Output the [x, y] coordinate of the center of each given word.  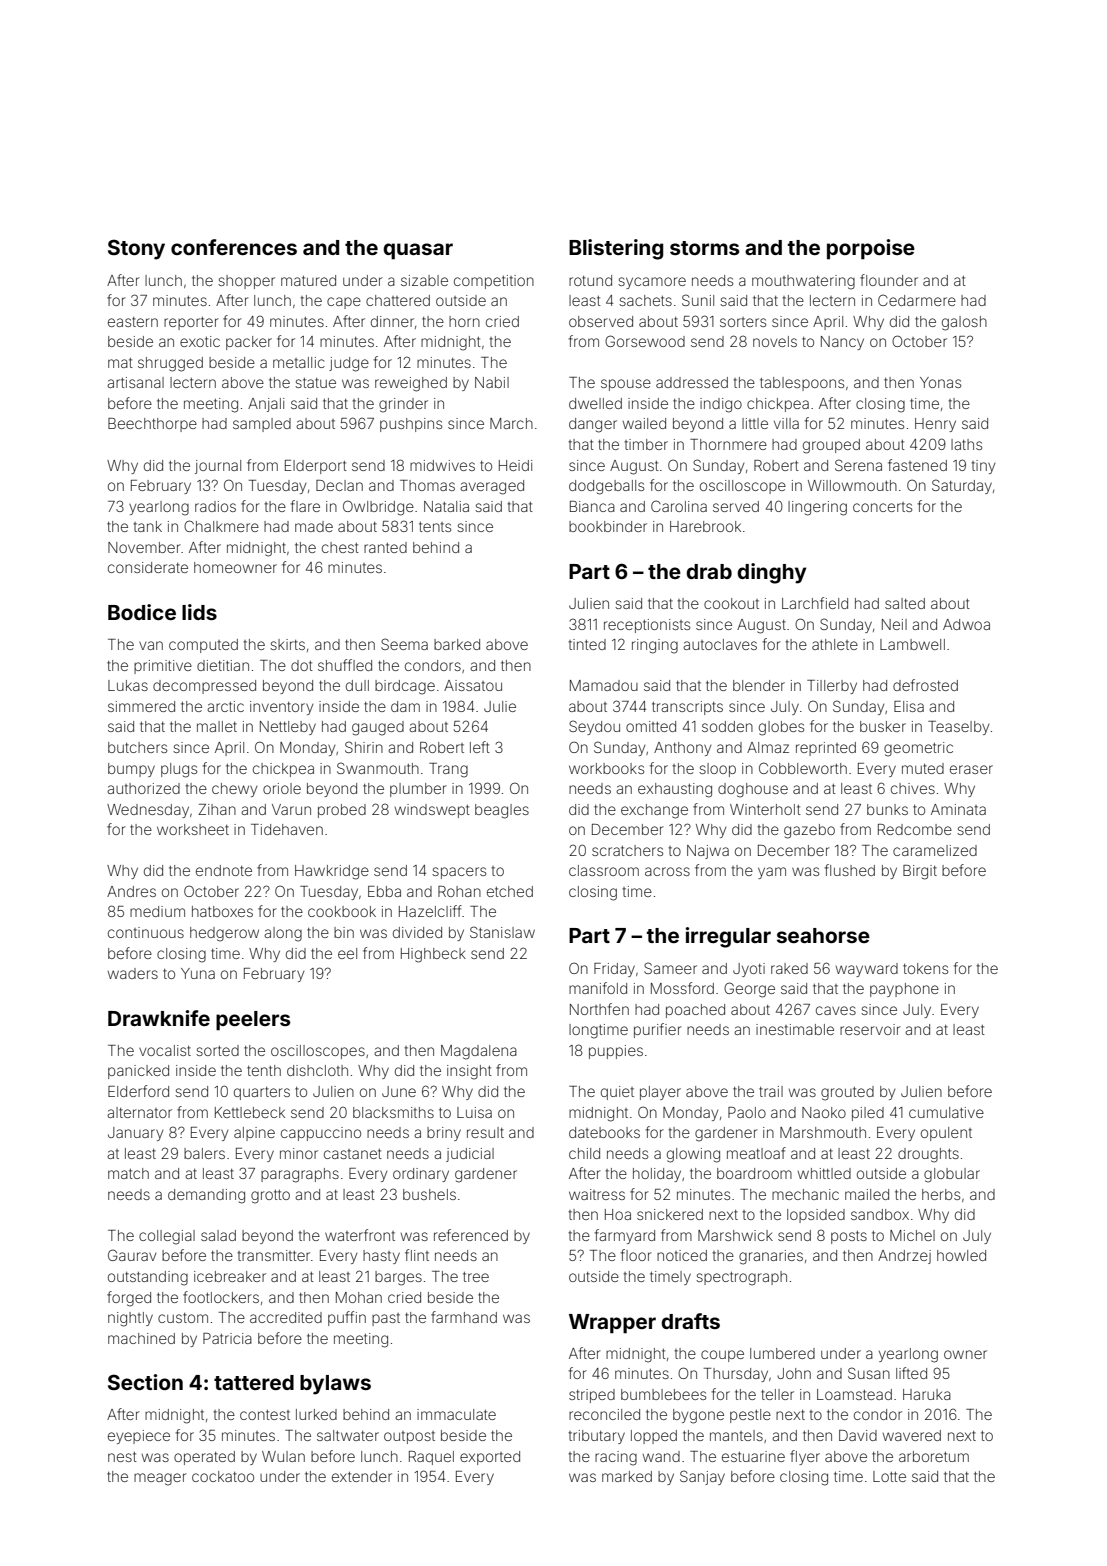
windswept [432, 811]
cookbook [342, 911]
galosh [964, 323]
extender [362, 1476]
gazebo [809, 831]
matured [308, 280]
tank [148, 526]
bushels [429, 1194]
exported [490, 1458]
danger [593, 425]
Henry [935, 425]
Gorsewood [645, 341]
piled [868, 1114]
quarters [262, 1093]
